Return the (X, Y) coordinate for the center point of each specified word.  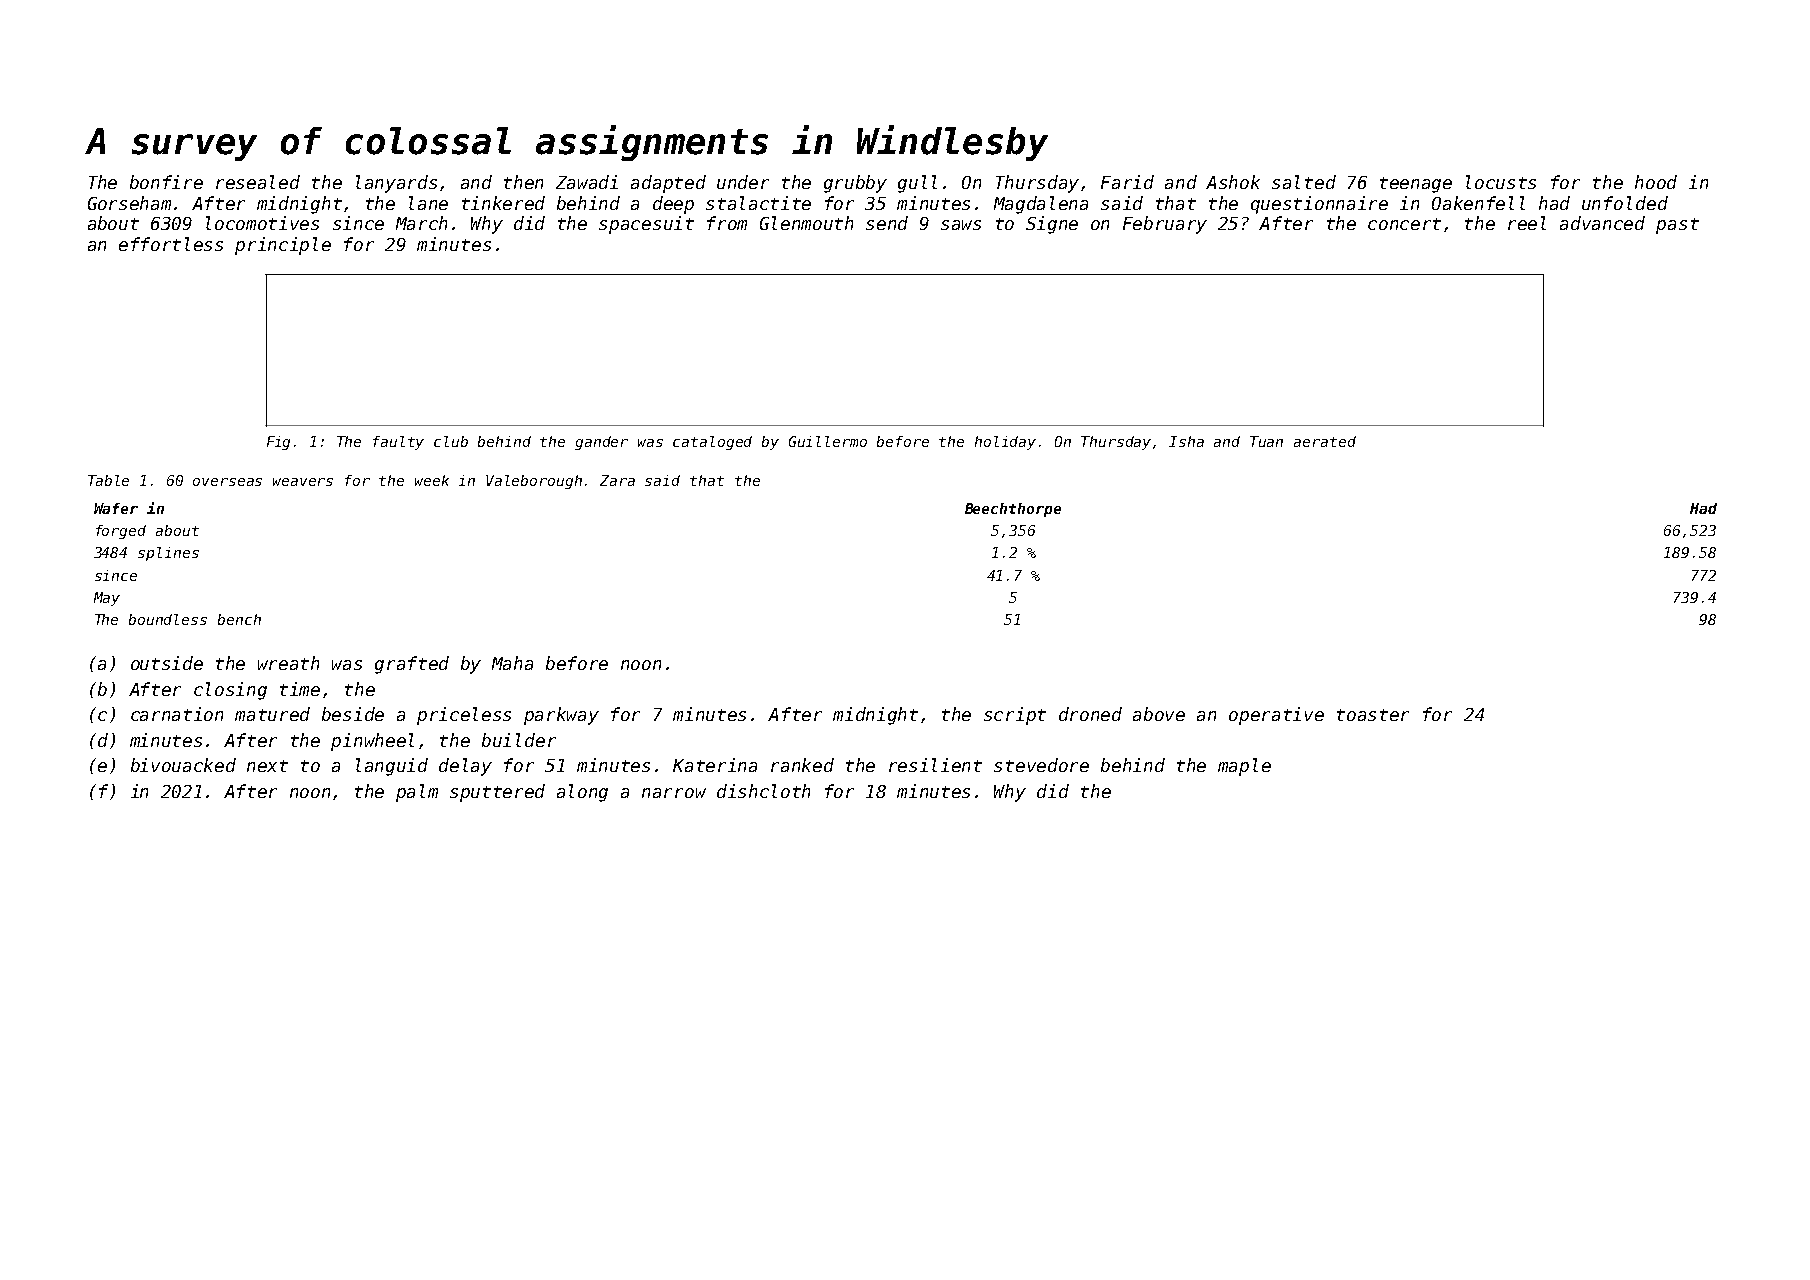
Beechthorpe (1013, 510)
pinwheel (372, 742)
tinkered (503, 203)
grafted (412, 665)
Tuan (1266, 441)
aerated (1325, 441)
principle (283, 246)
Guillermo (828, 441)
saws (961, 225)
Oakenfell (1478, 203)
